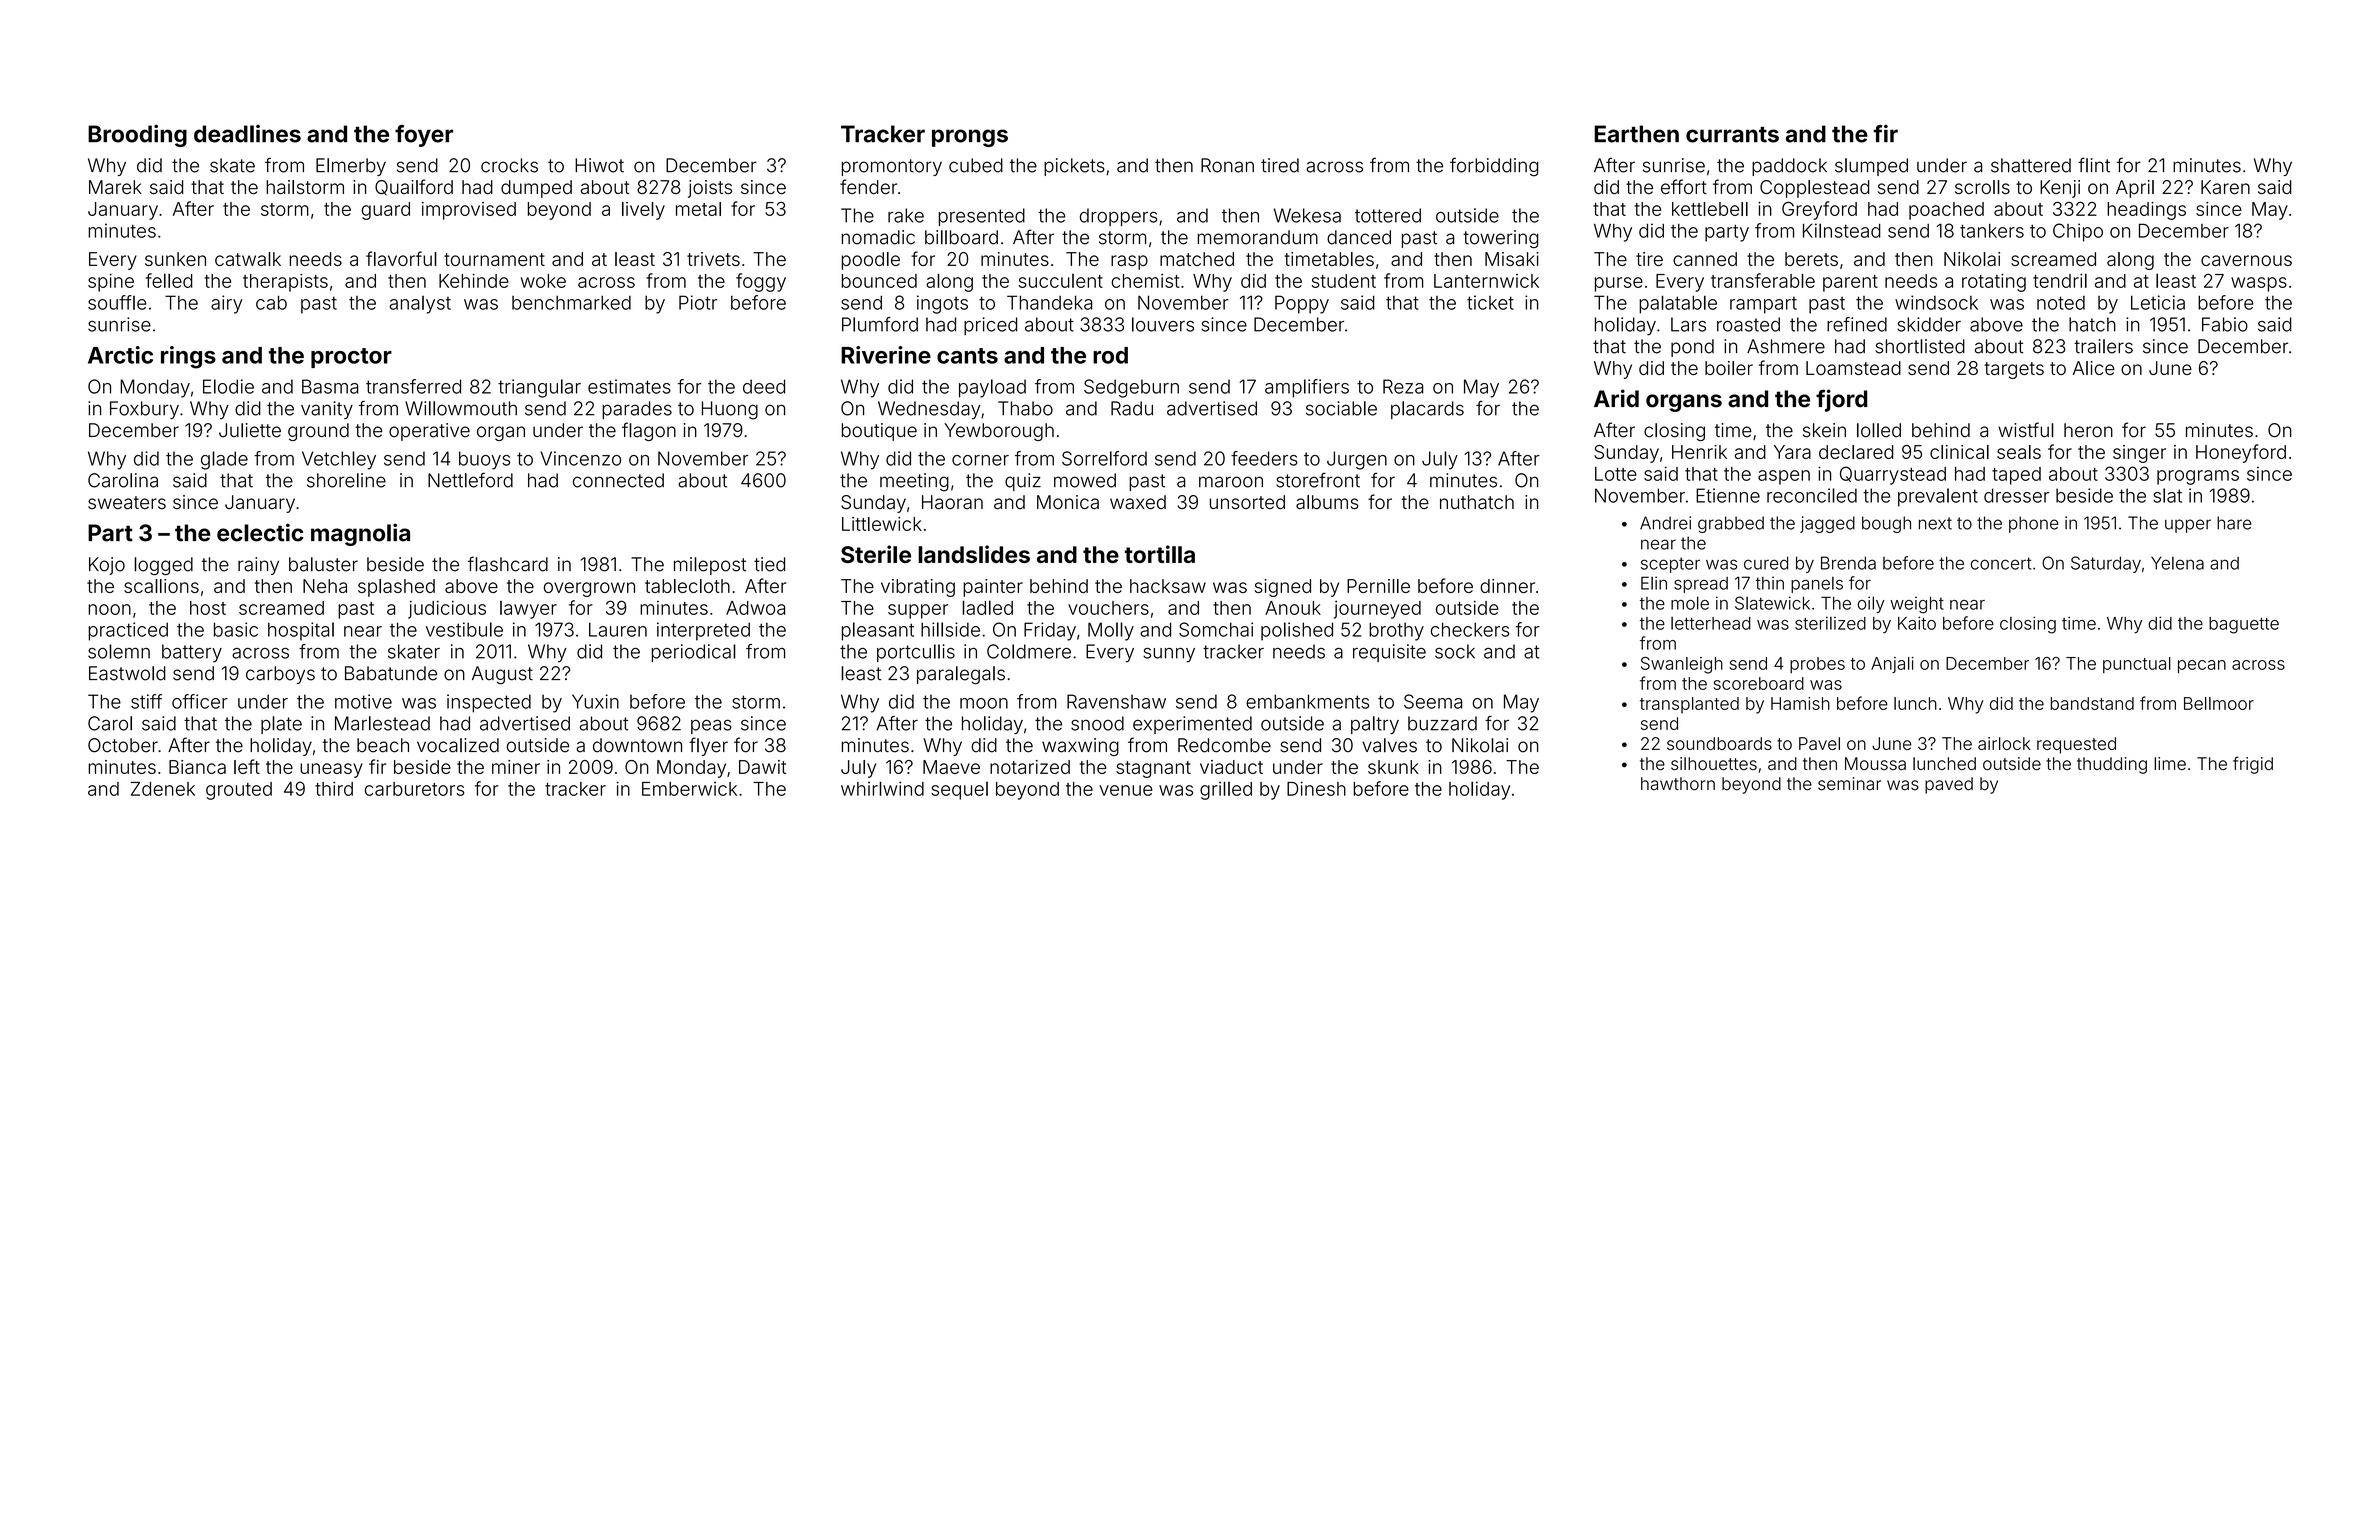 The image size is (2380, 1540). Describe the element at coordinates (318, 432) in the image. I see `ground` at that location.
